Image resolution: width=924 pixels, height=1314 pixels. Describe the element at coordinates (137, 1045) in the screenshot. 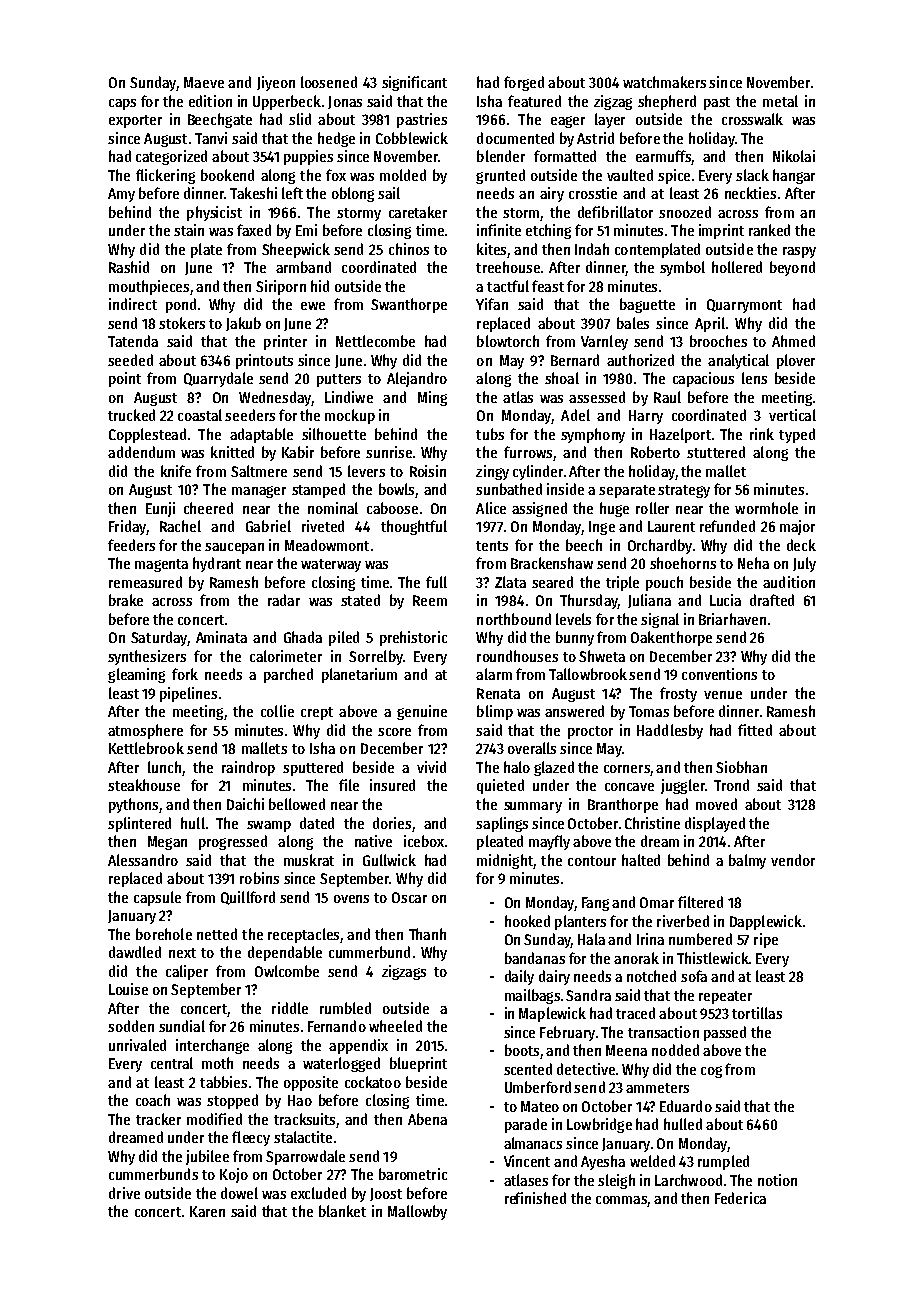

I see `unrivaled` at that location.
